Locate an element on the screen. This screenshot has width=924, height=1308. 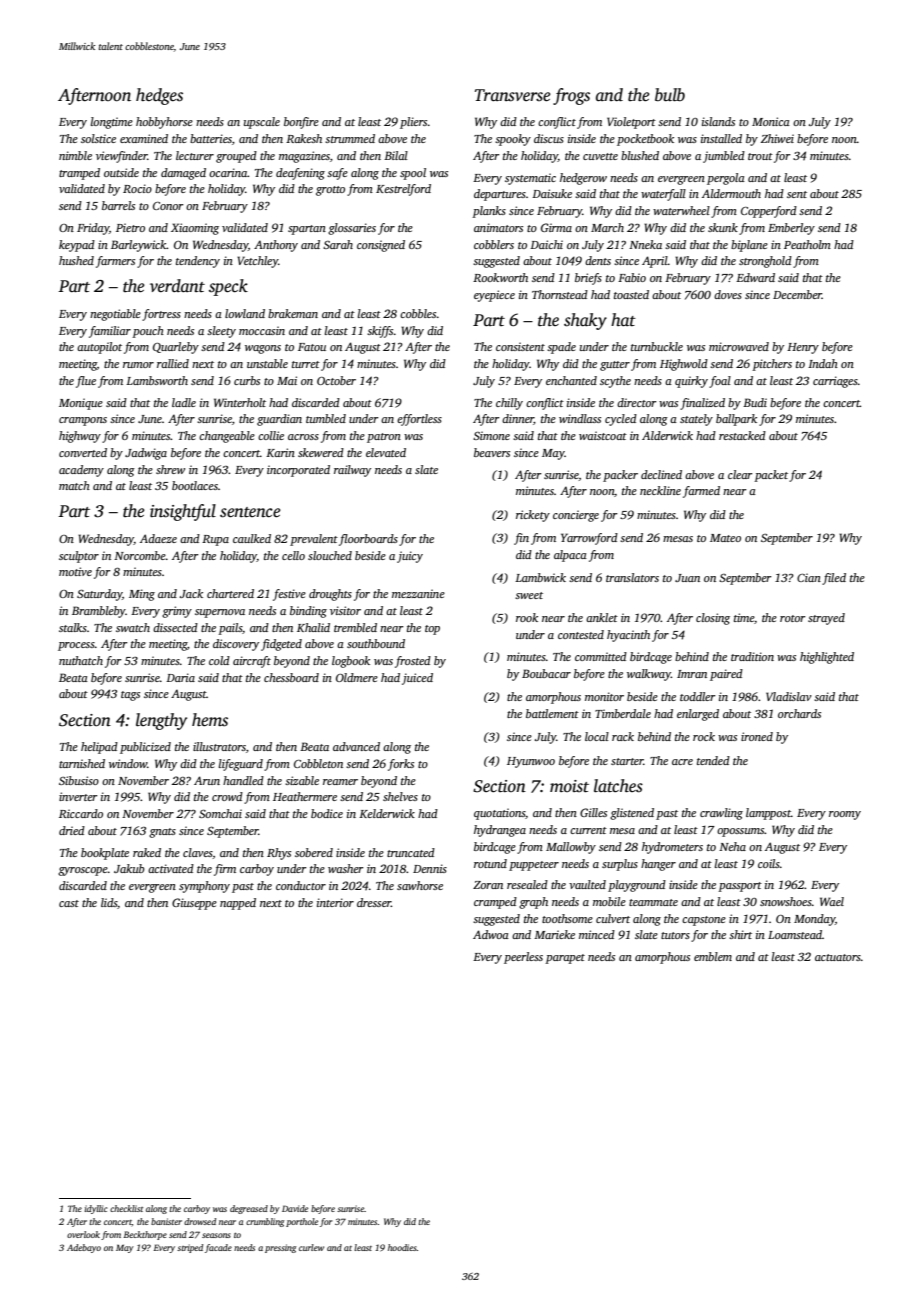
hedges is located at coordinates (159, 96).
